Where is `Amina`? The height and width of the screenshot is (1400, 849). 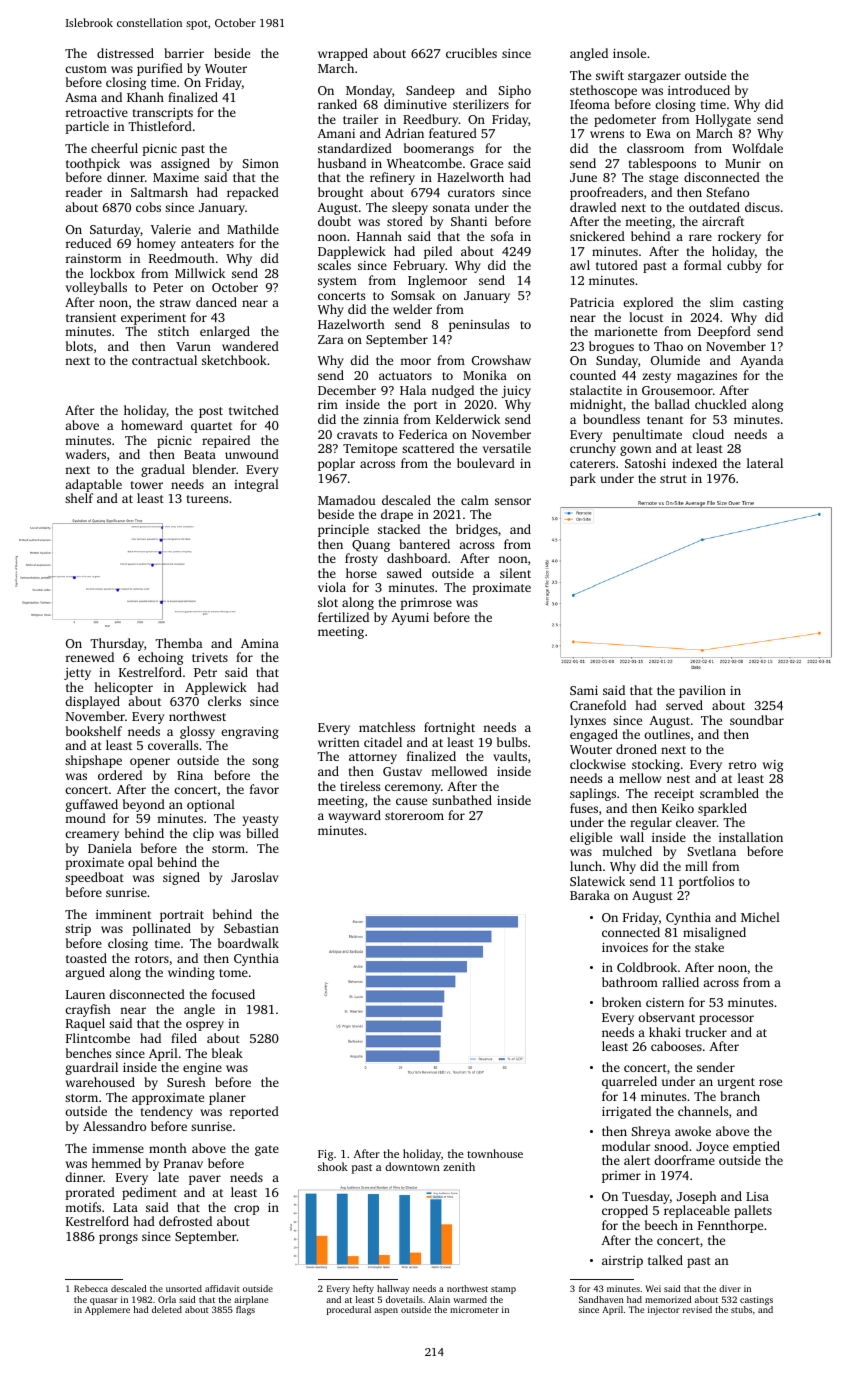 Amina is located at coordinates (260, 643).
